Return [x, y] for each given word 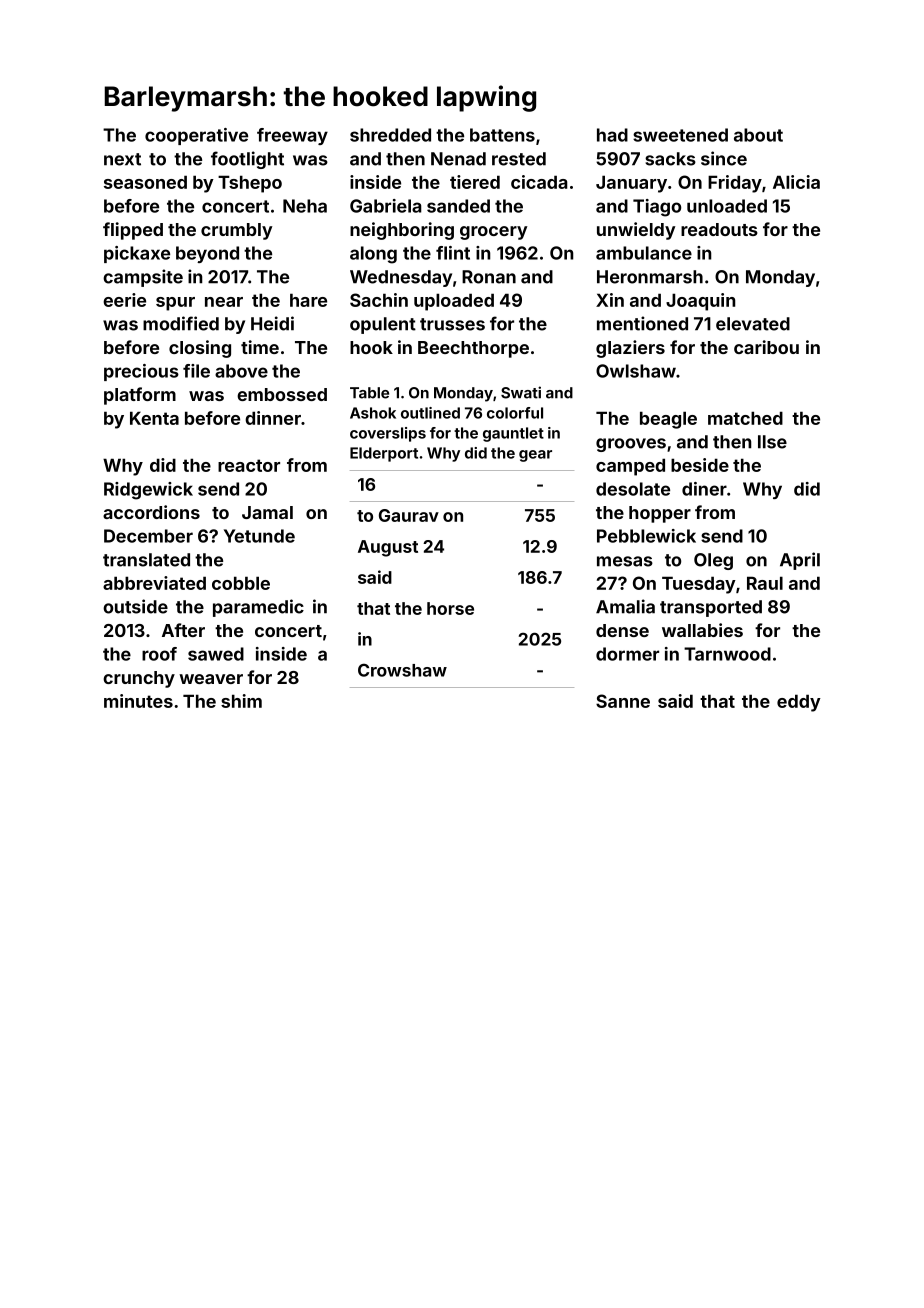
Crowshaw [402, 670]
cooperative [196, 136]
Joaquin [700, 302]
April [800, 561]
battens [502, 135]
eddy [799, 703]
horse [450, 608]
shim [241, 701]
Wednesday [401, 278]
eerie [124, 300]
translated [146, 560]
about [758, 135]
